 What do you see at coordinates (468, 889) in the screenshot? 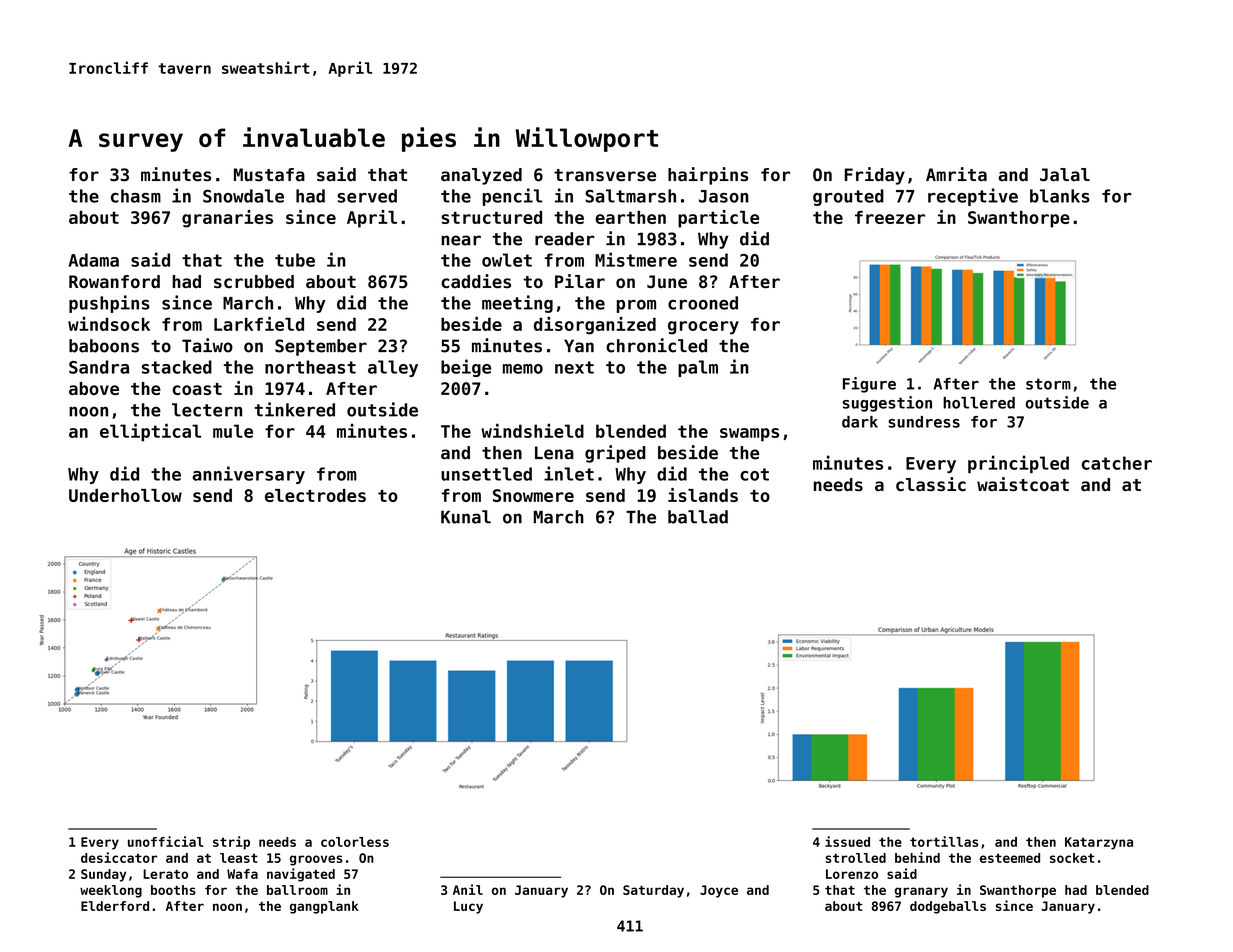
I see `Anil` at bounding box center [468, 889].
